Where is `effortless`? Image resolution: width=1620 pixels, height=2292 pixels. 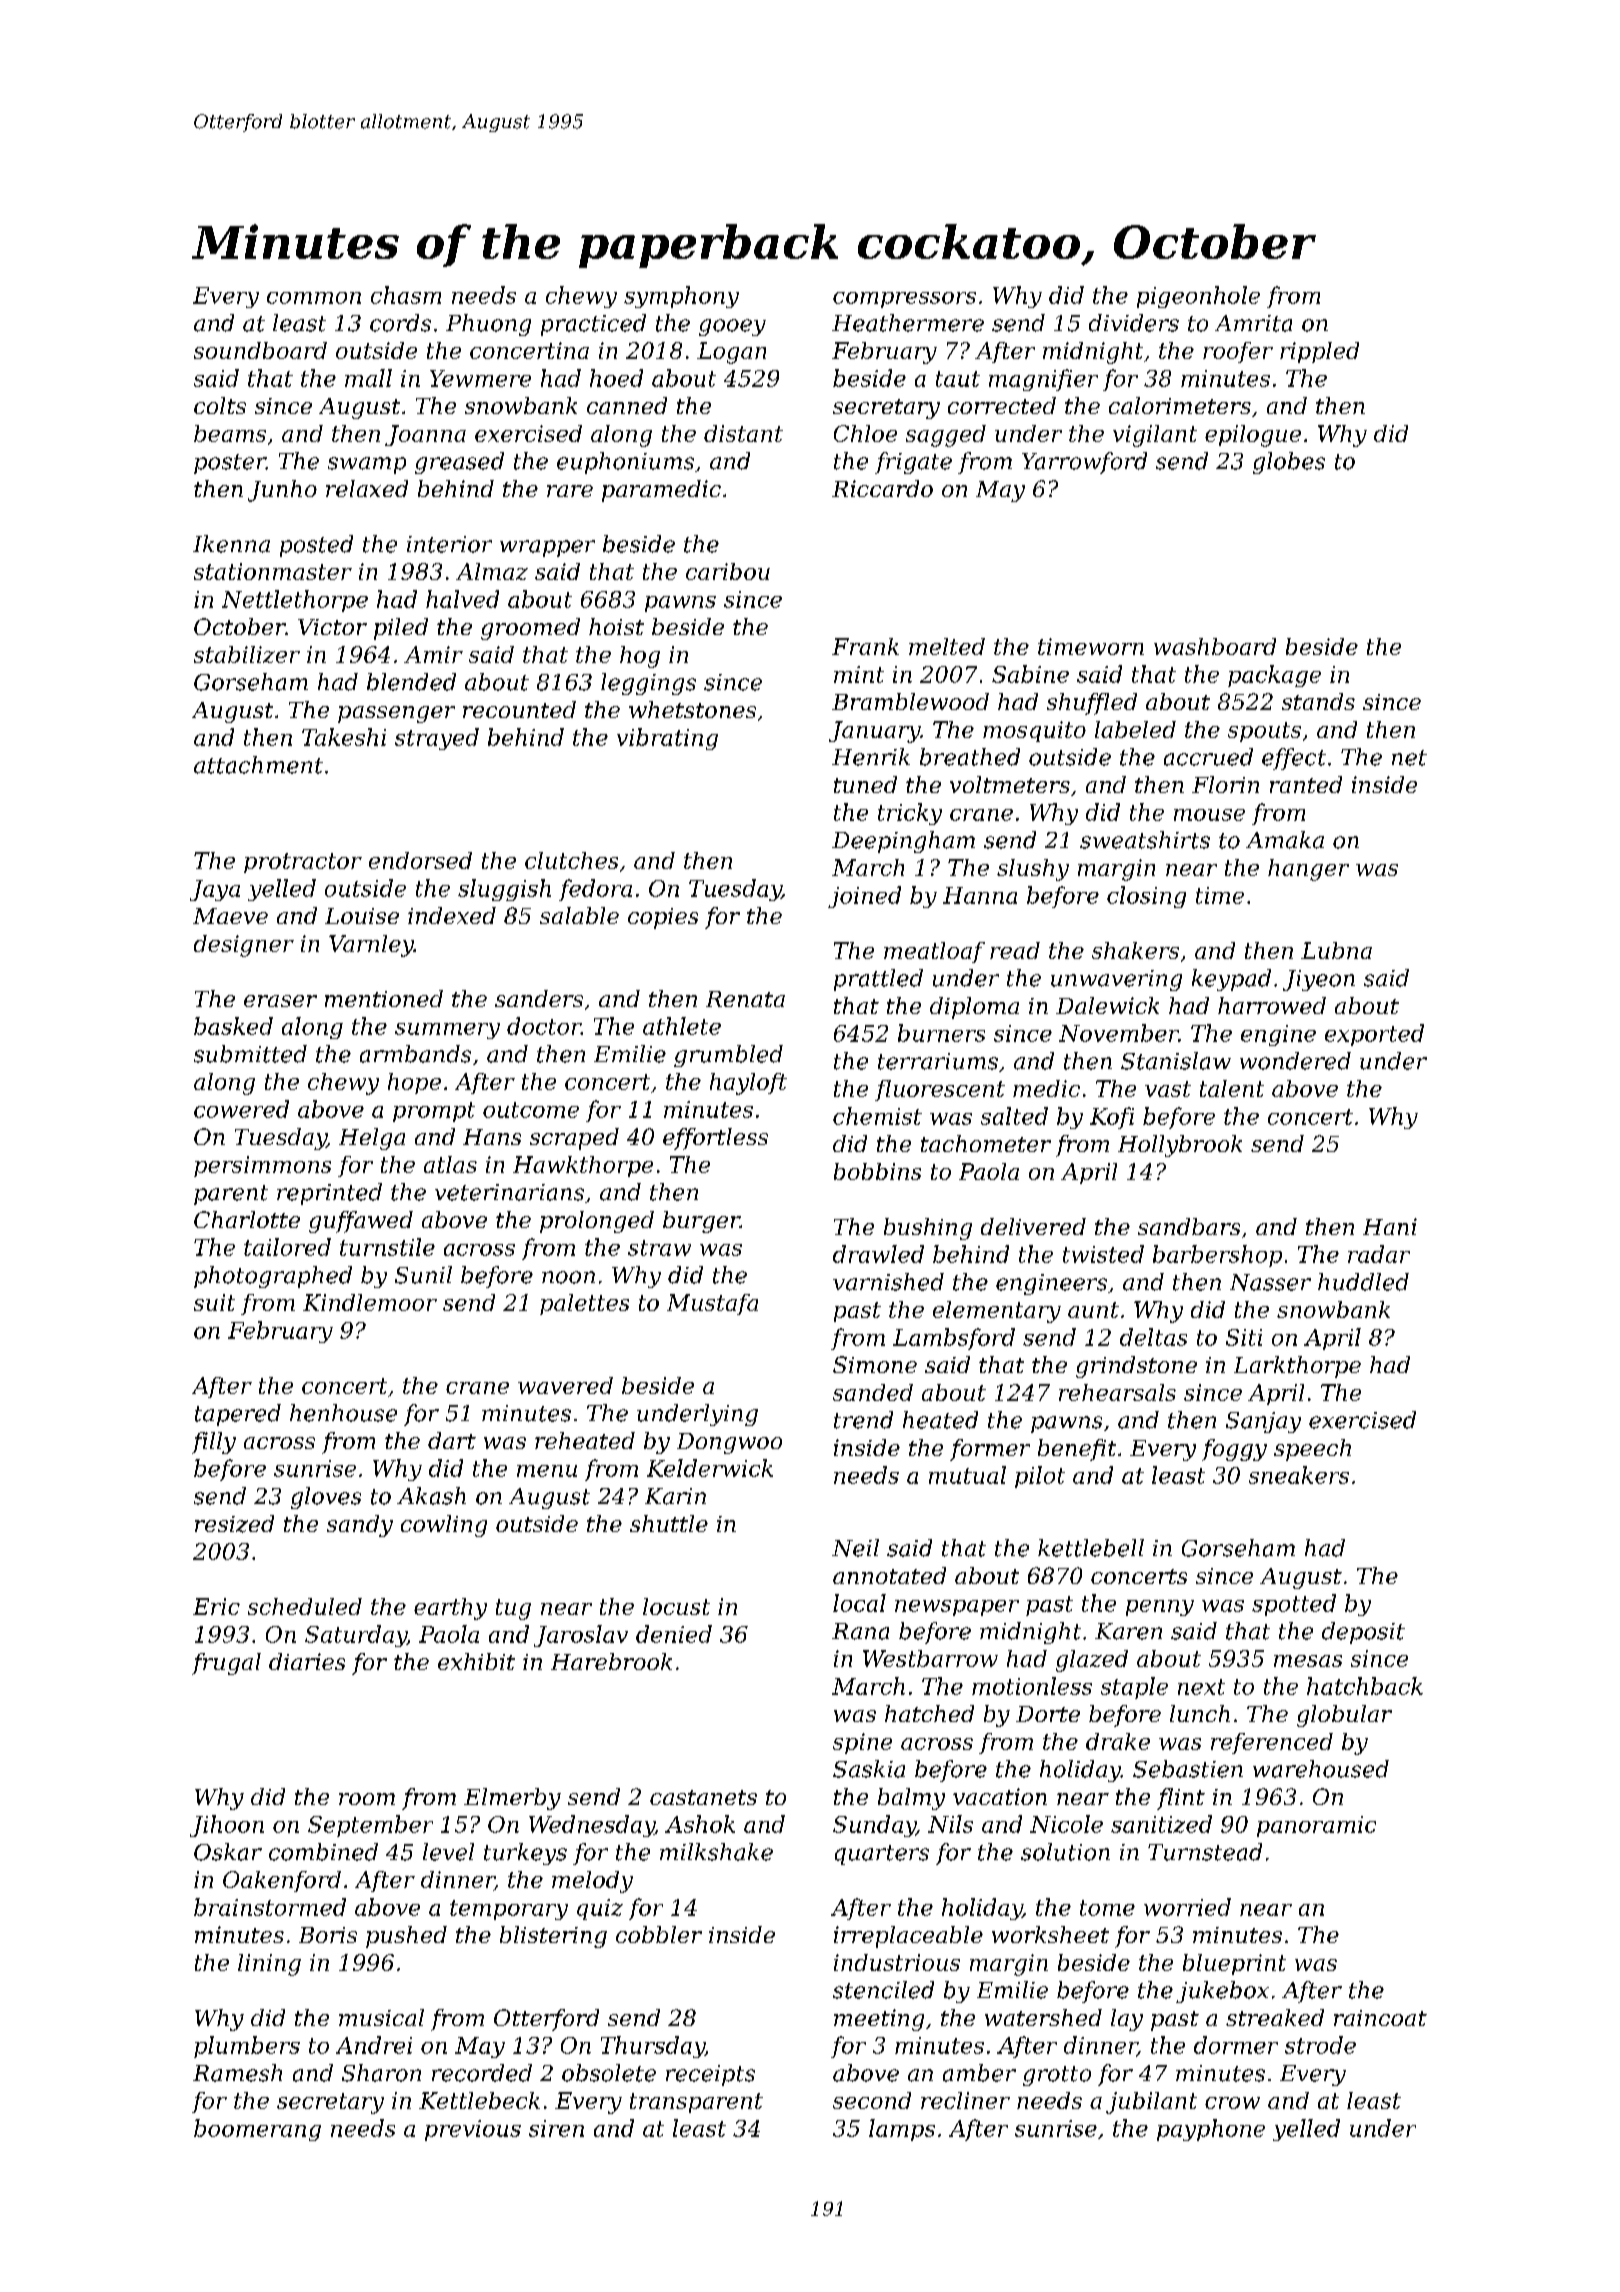 effortless is located at coordinates (715, 1139).
